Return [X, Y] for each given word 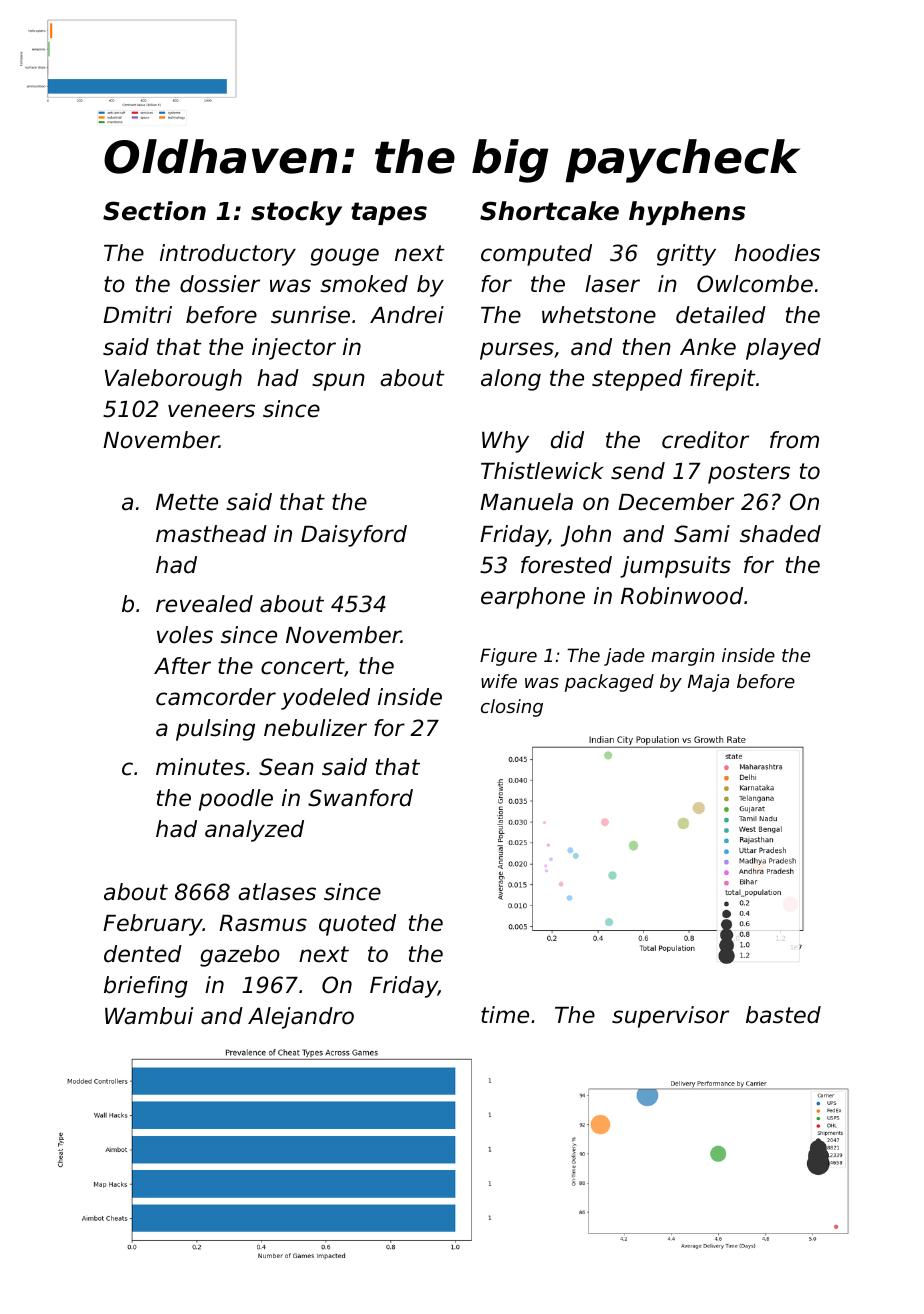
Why [505, 442]
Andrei [407, 315]
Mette [187, 502]
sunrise [310, 315]
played [783, 349]
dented [143, 954]
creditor [705, 440]
